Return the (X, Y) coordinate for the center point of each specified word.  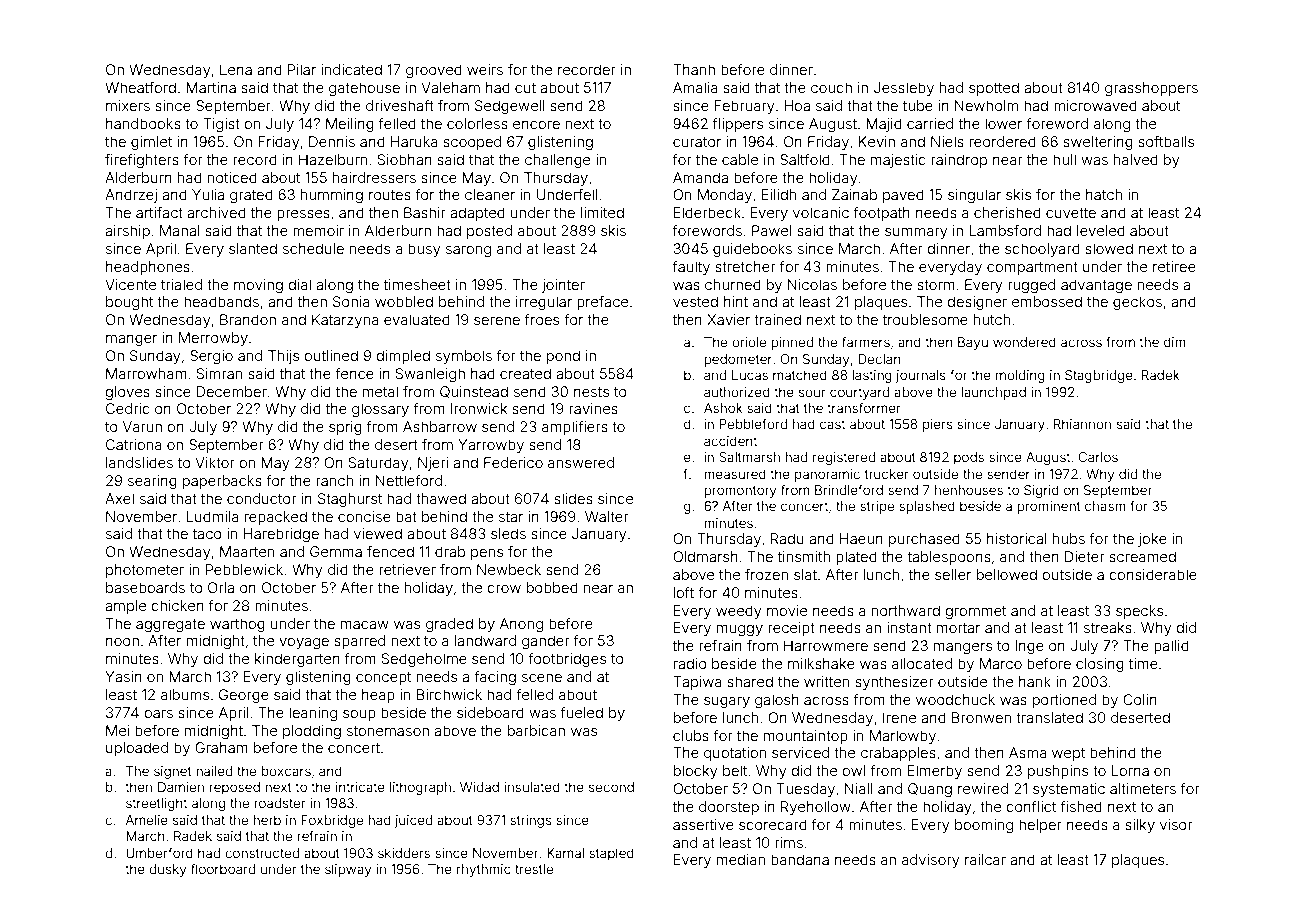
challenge (557, 161)
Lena (236, 69)
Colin (1140, 699)
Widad (479, 787)
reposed (234, 788)
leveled (1101, 230)
